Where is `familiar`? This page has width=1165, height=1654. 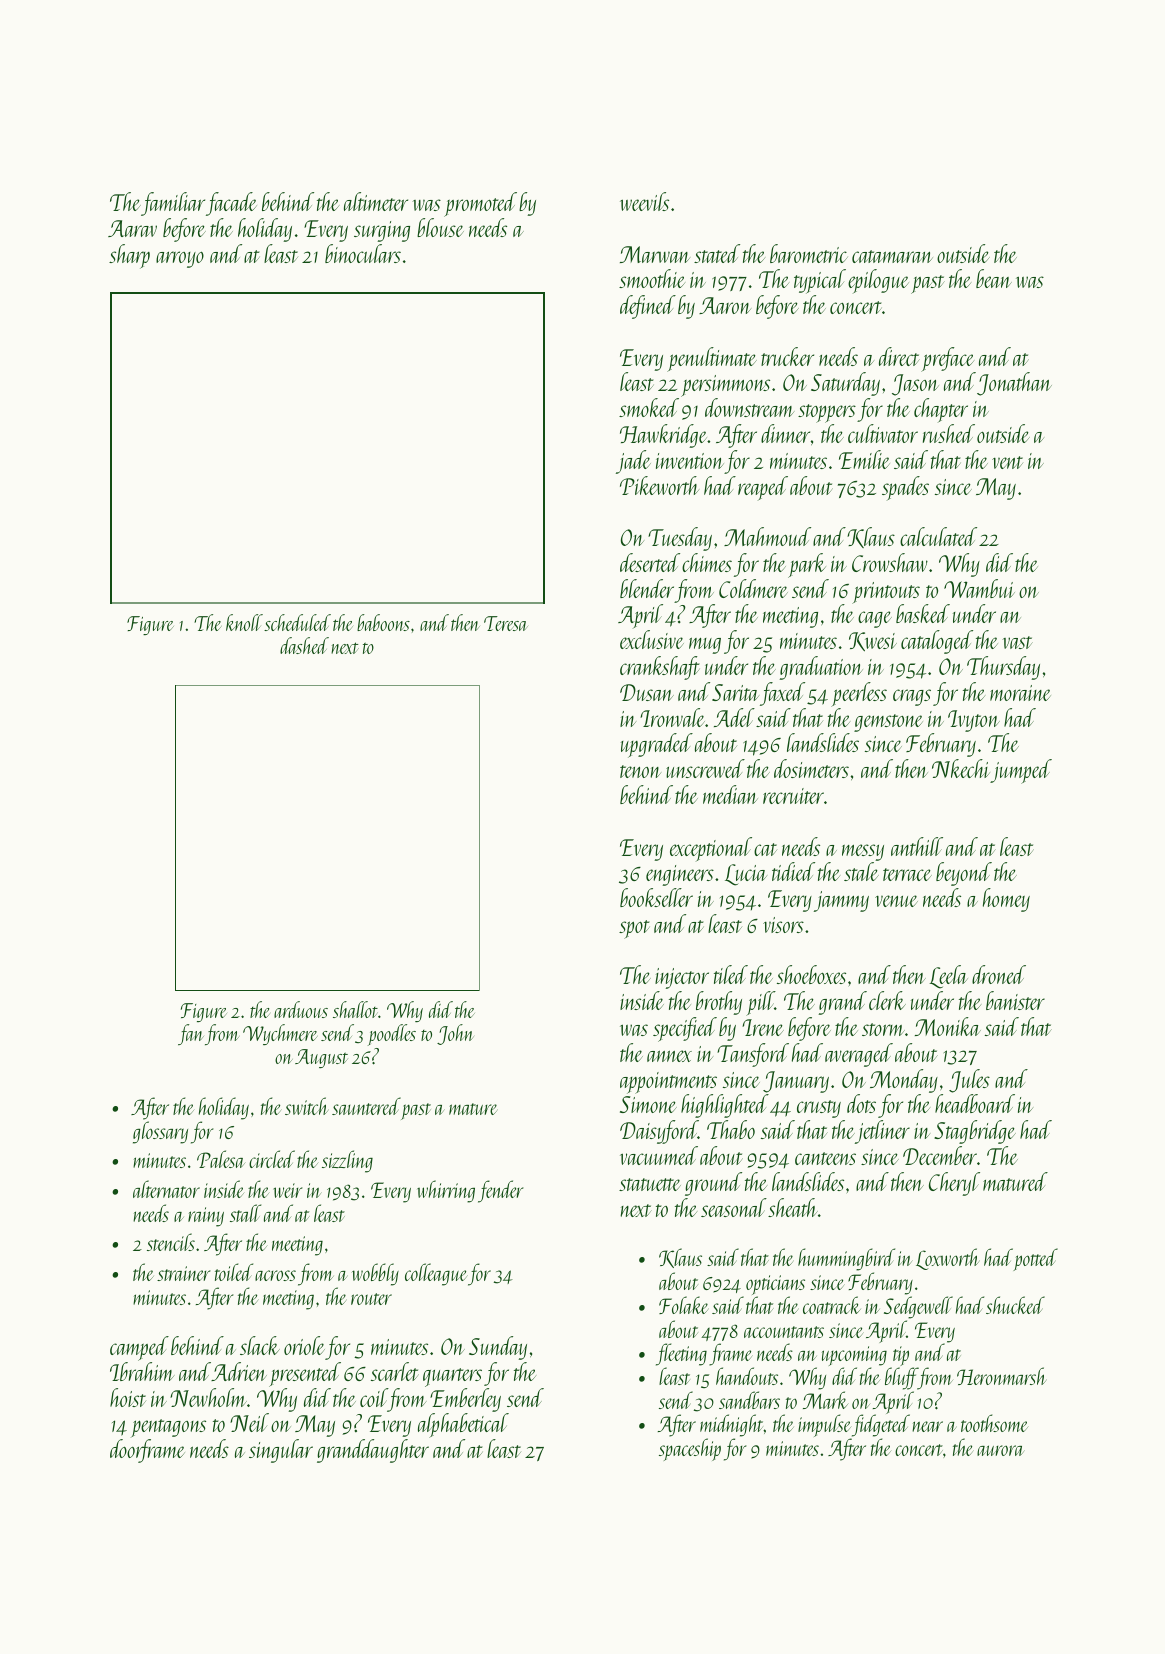 familiar is located at coordinates (173, 204).
